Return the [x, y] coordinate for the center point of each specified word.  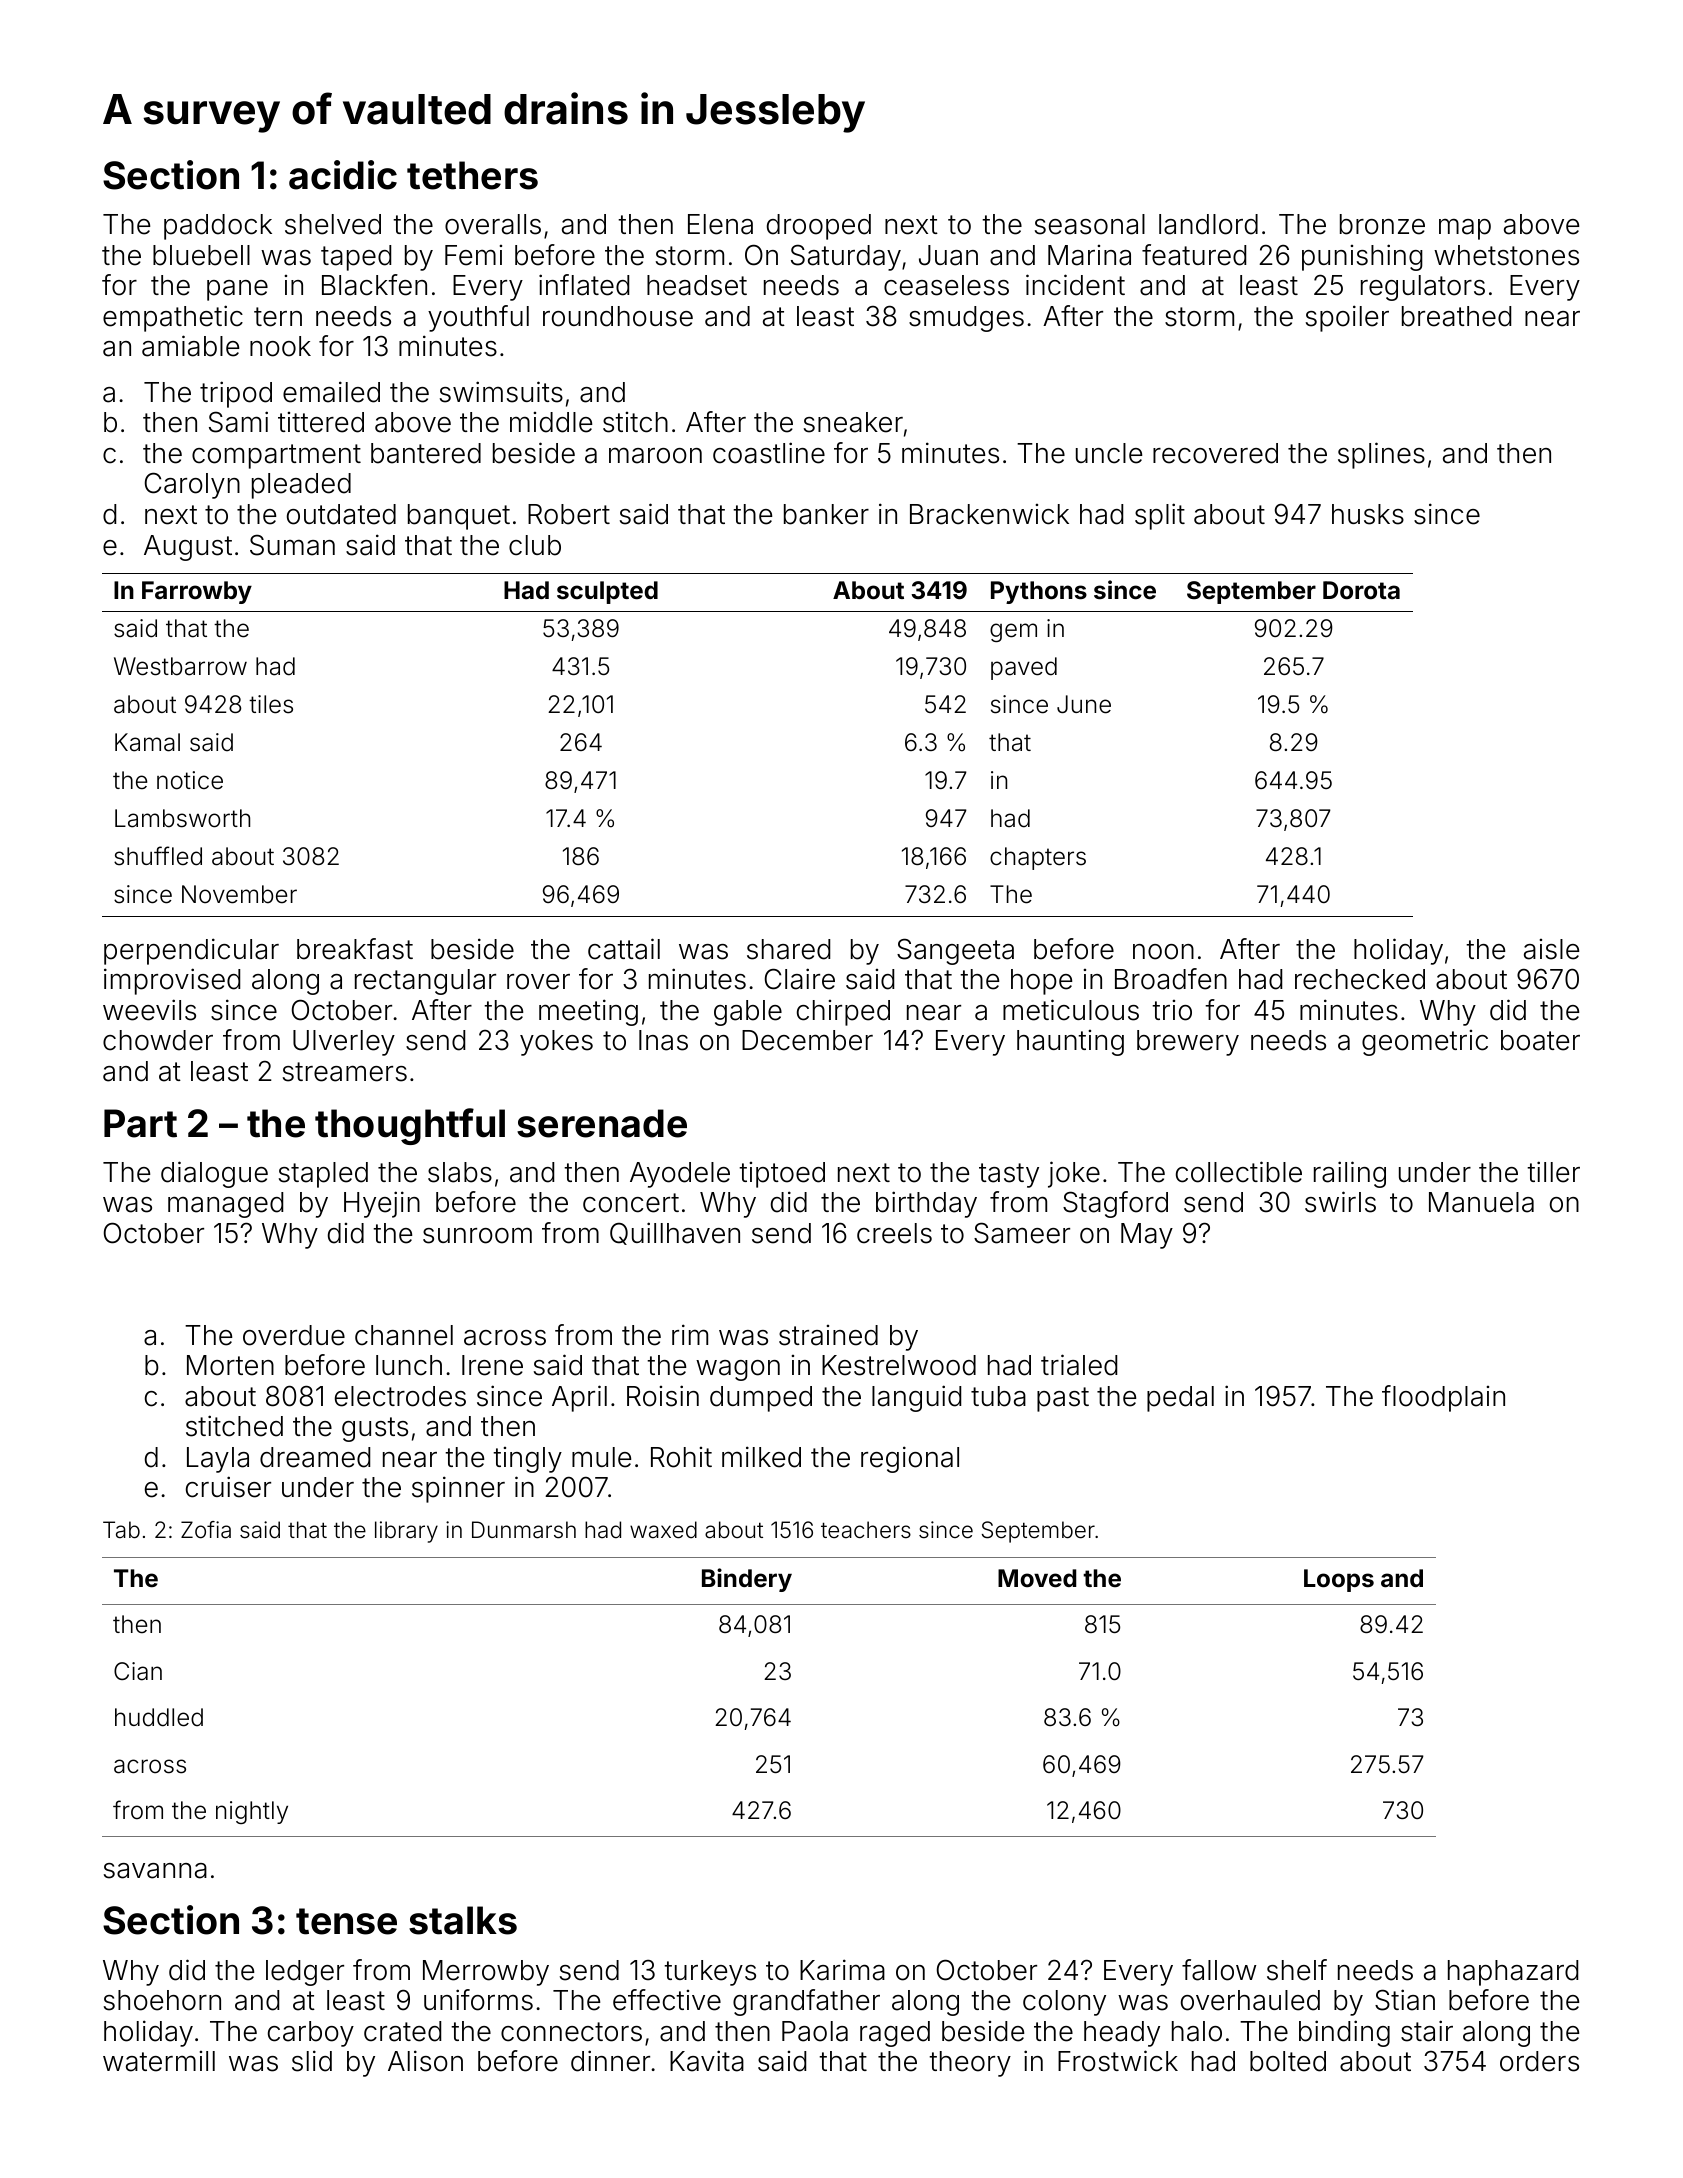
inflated [584, 285]
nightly [252, 1812]
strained [828, 1335]
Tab [121, 1530]
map [1465, 229]
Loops [1339, 1580]
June [1084, 704]
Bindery [747, 1580]
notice [190, 780]
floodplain [1443, 1398]
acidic [343, 175]
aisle [1551, 949]
